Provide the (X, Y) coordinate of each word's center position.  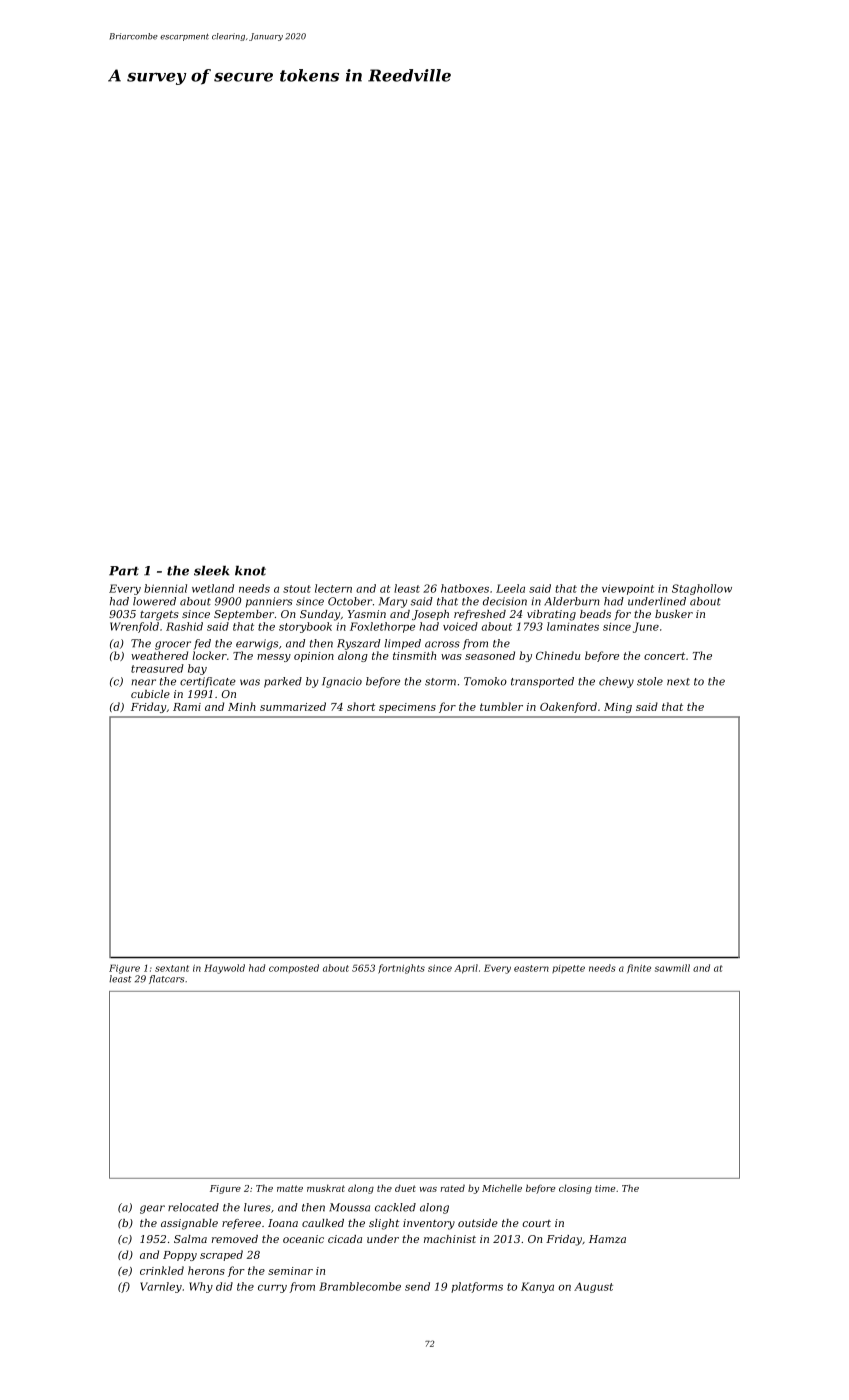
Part (124, 571)
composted (294, 968)
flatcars (166, 979)
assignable (189, 1224)
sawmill (672, 968)
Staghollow (702, 589)
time (605, 1188)
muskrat (326, 1188)
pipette (568, 969)
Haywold (224, 969)
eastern (531, 968)
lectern (333, 588)
